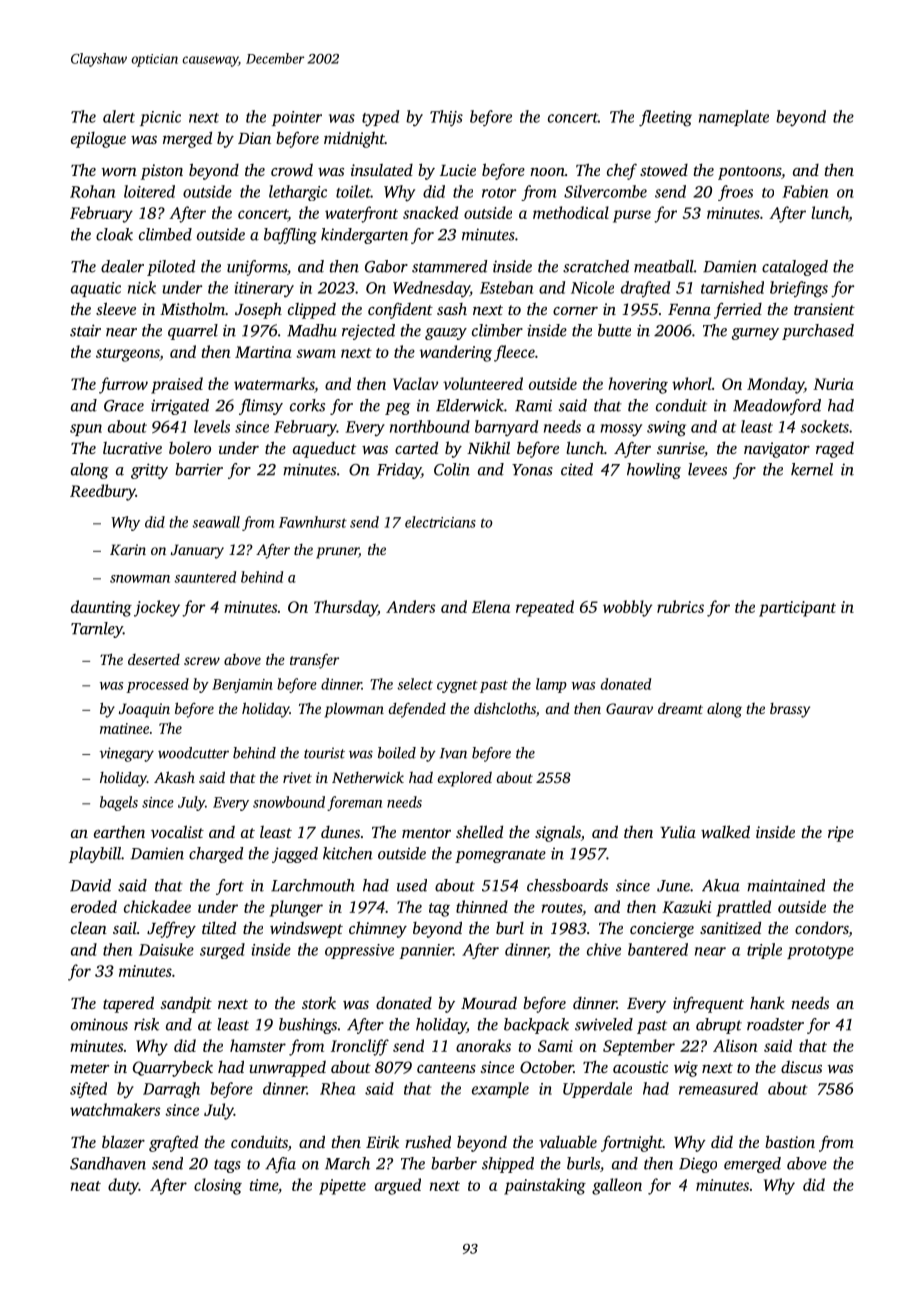  Describe the element at coordinates (567, 885) in the image. I see `chessboards` at that location.
